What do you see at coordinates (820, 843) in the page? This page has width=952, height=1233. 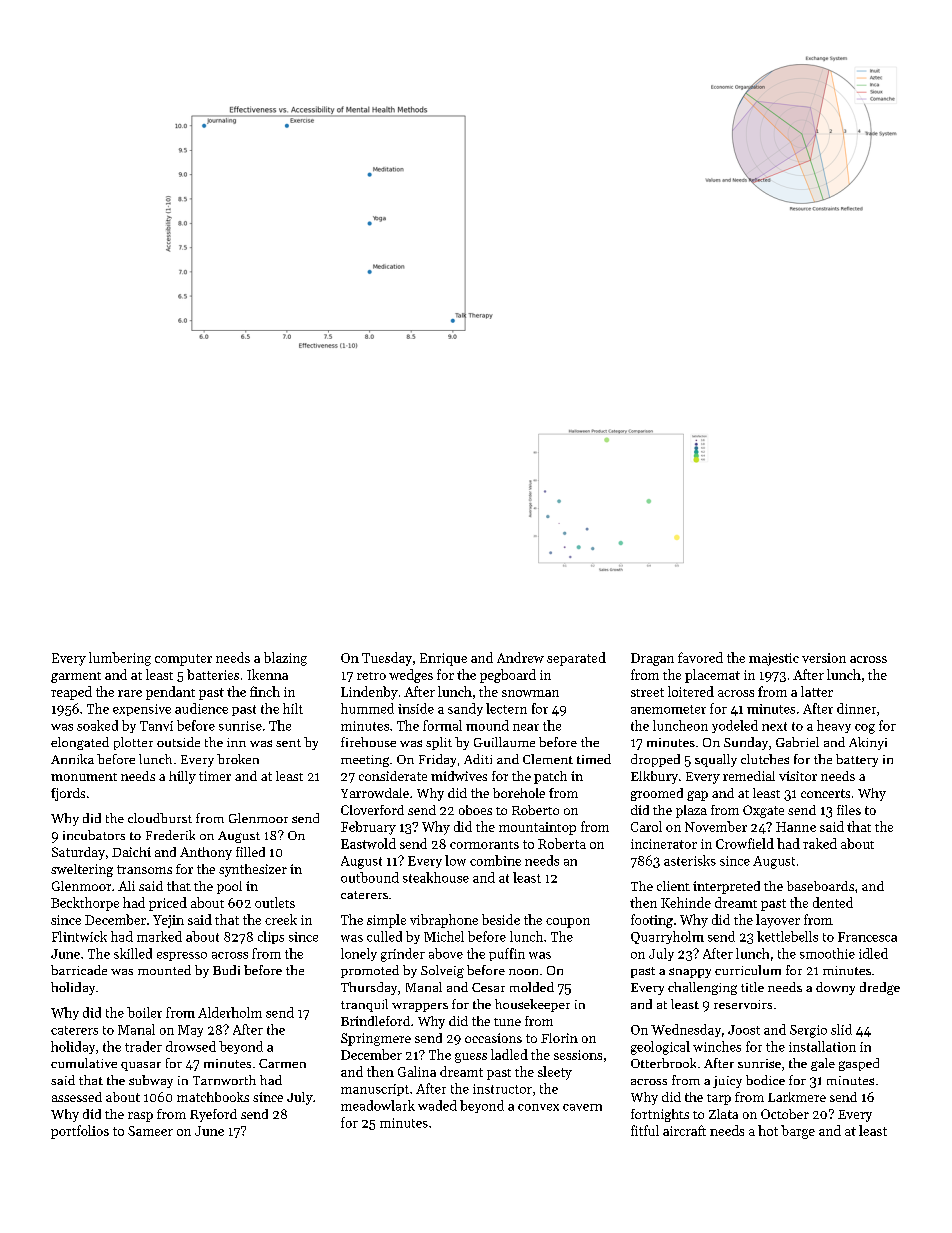 I see `raked` at bounding box center [820, 843].
